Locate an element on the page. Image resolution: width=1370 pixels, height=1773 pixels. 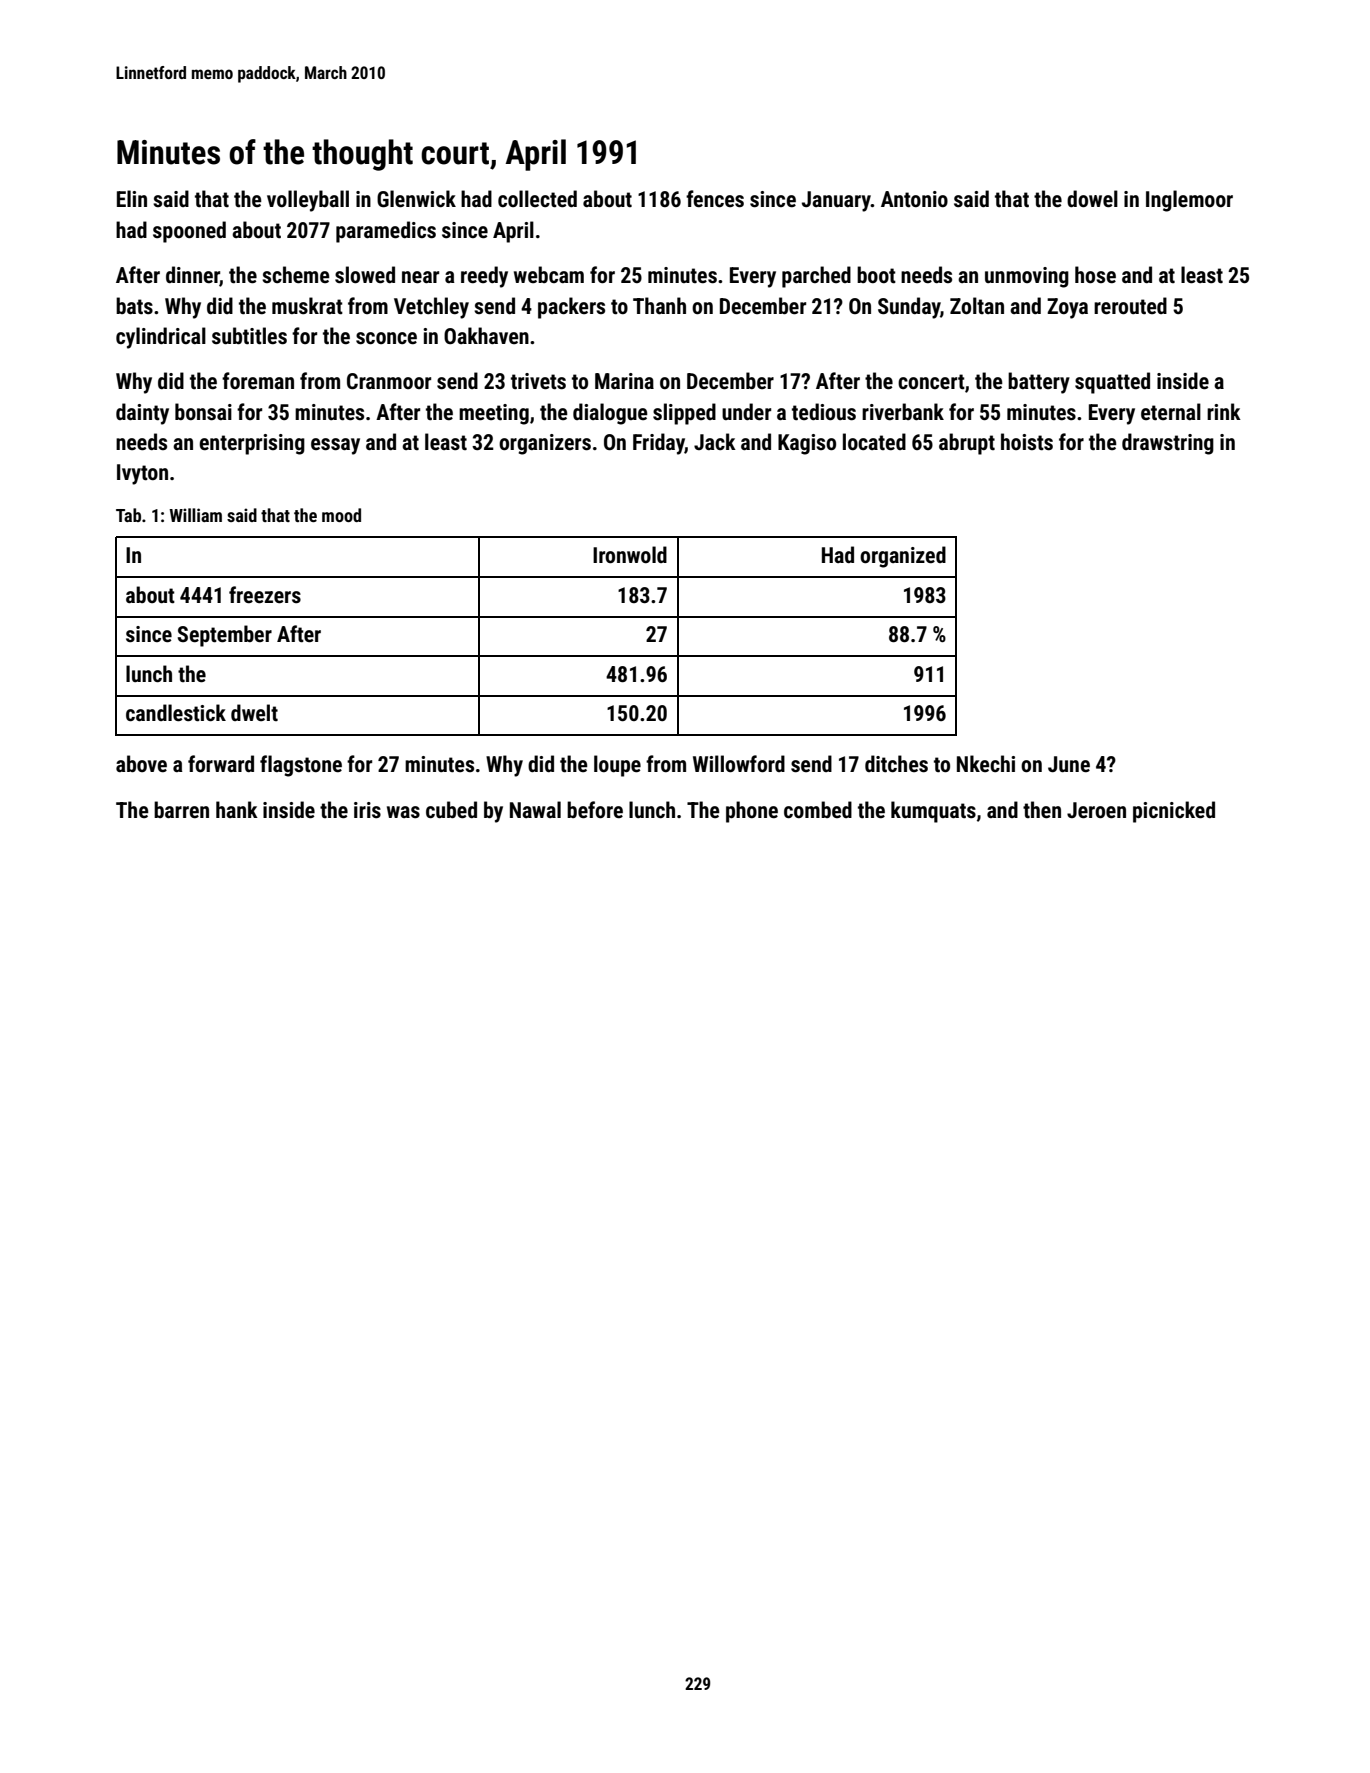
Willowford is located at coordinates (739, 763).
